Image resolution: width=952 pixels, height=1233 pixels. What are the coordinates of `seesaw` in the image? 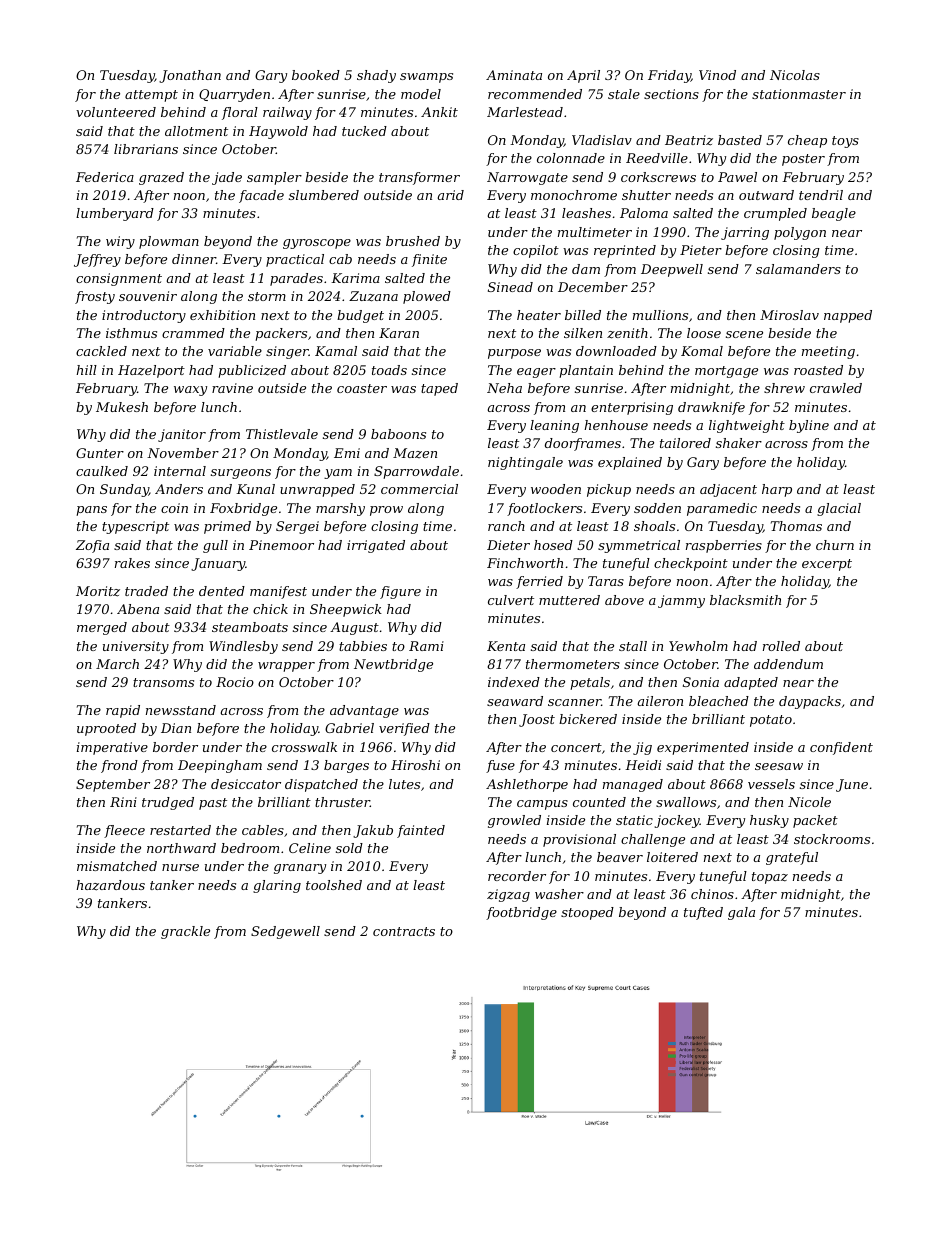 It's located at (779, 766).
